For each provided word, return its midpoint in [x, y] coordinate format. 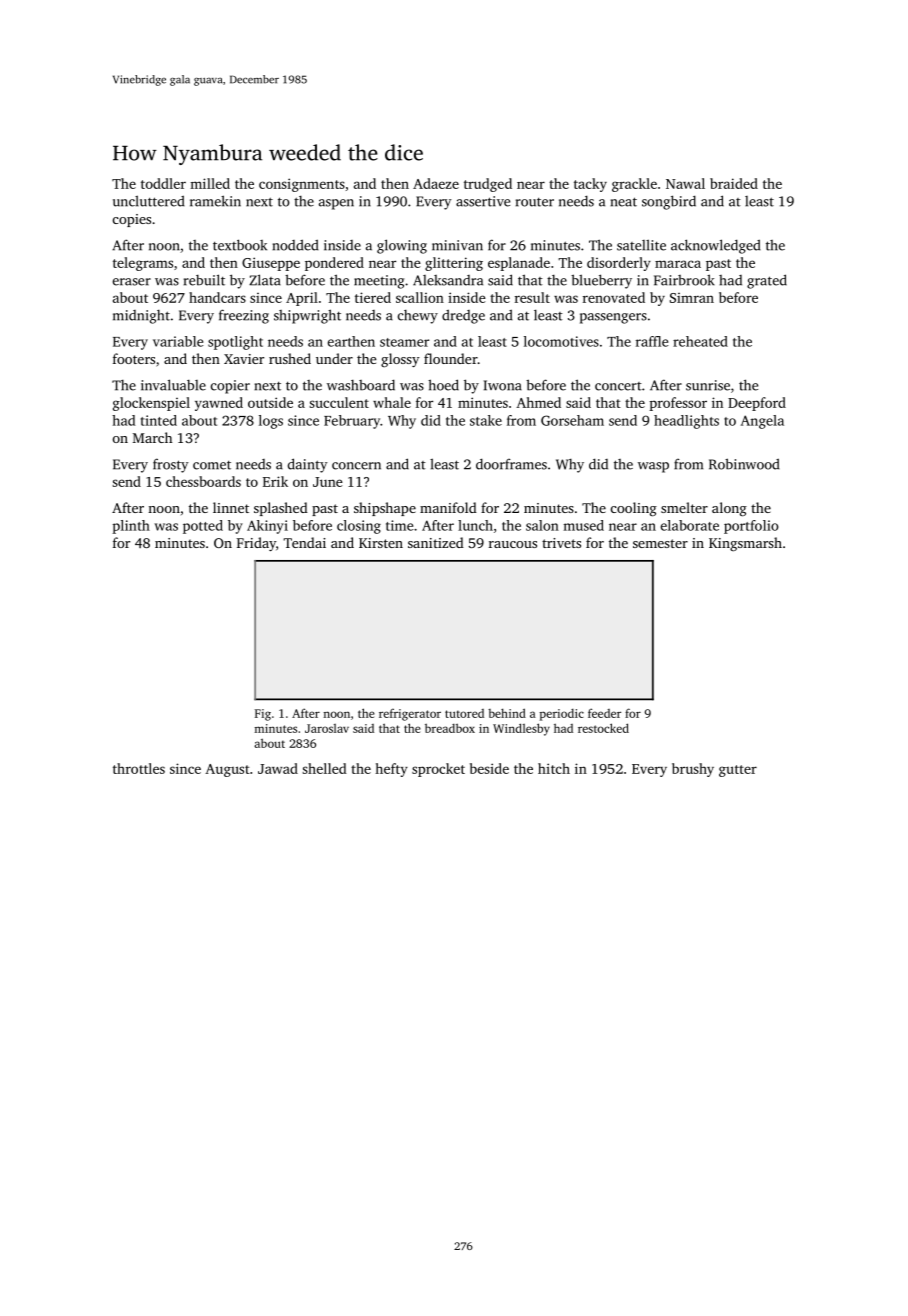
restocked [603, 728]
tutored [464, 713]
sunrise [708, 385]
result [532, 297]
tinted [159, 420]
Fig [263, 715]
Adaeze [436, 183]
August [227, 770]
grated [767, 281]
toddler [163, 183]
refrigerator [410, 715]
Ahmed [538, 402]
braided [734, 183]
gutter [738, 771]
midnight [141, 317]
